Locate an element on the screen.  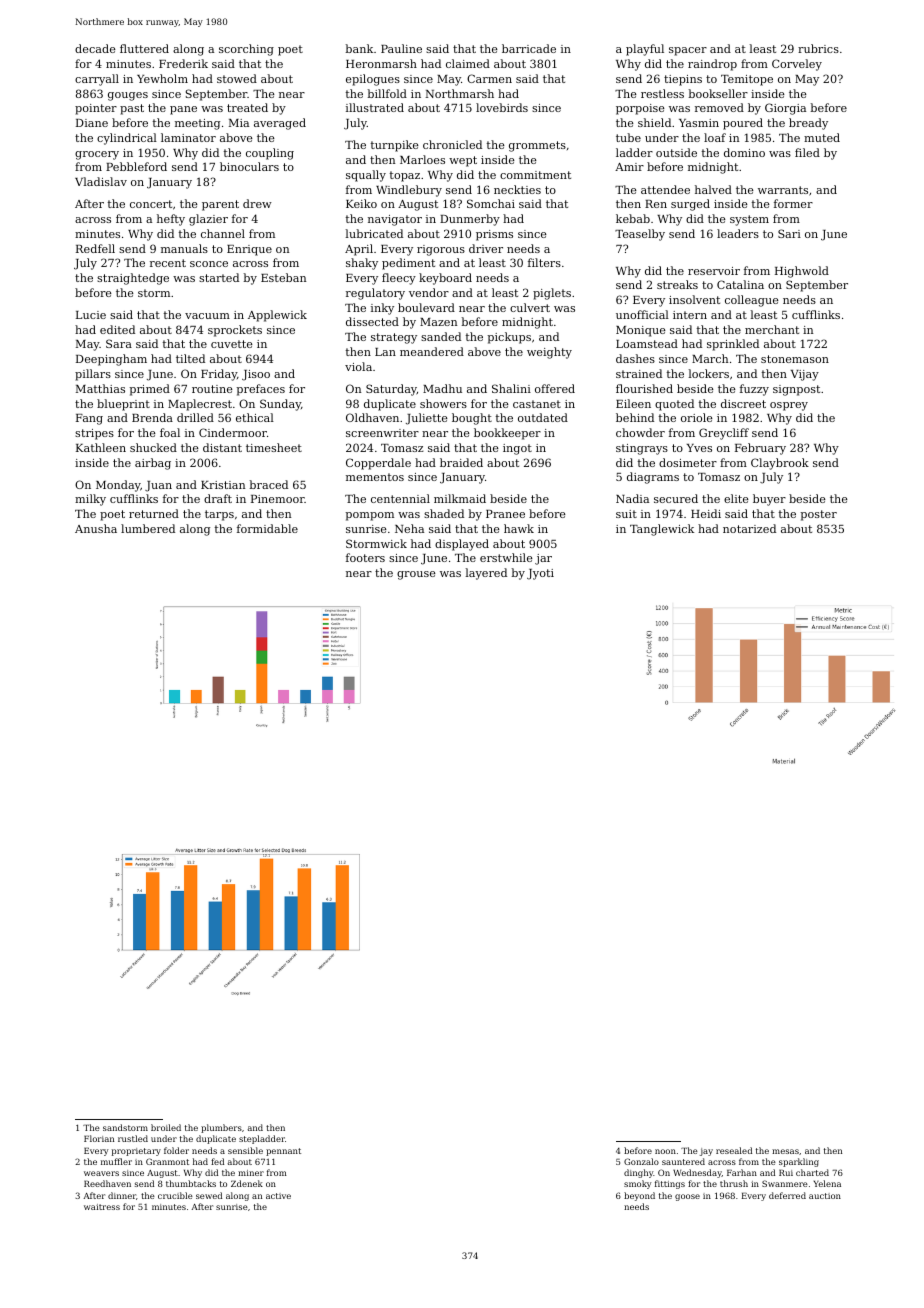
decade is located at coordinates (95, 48).
